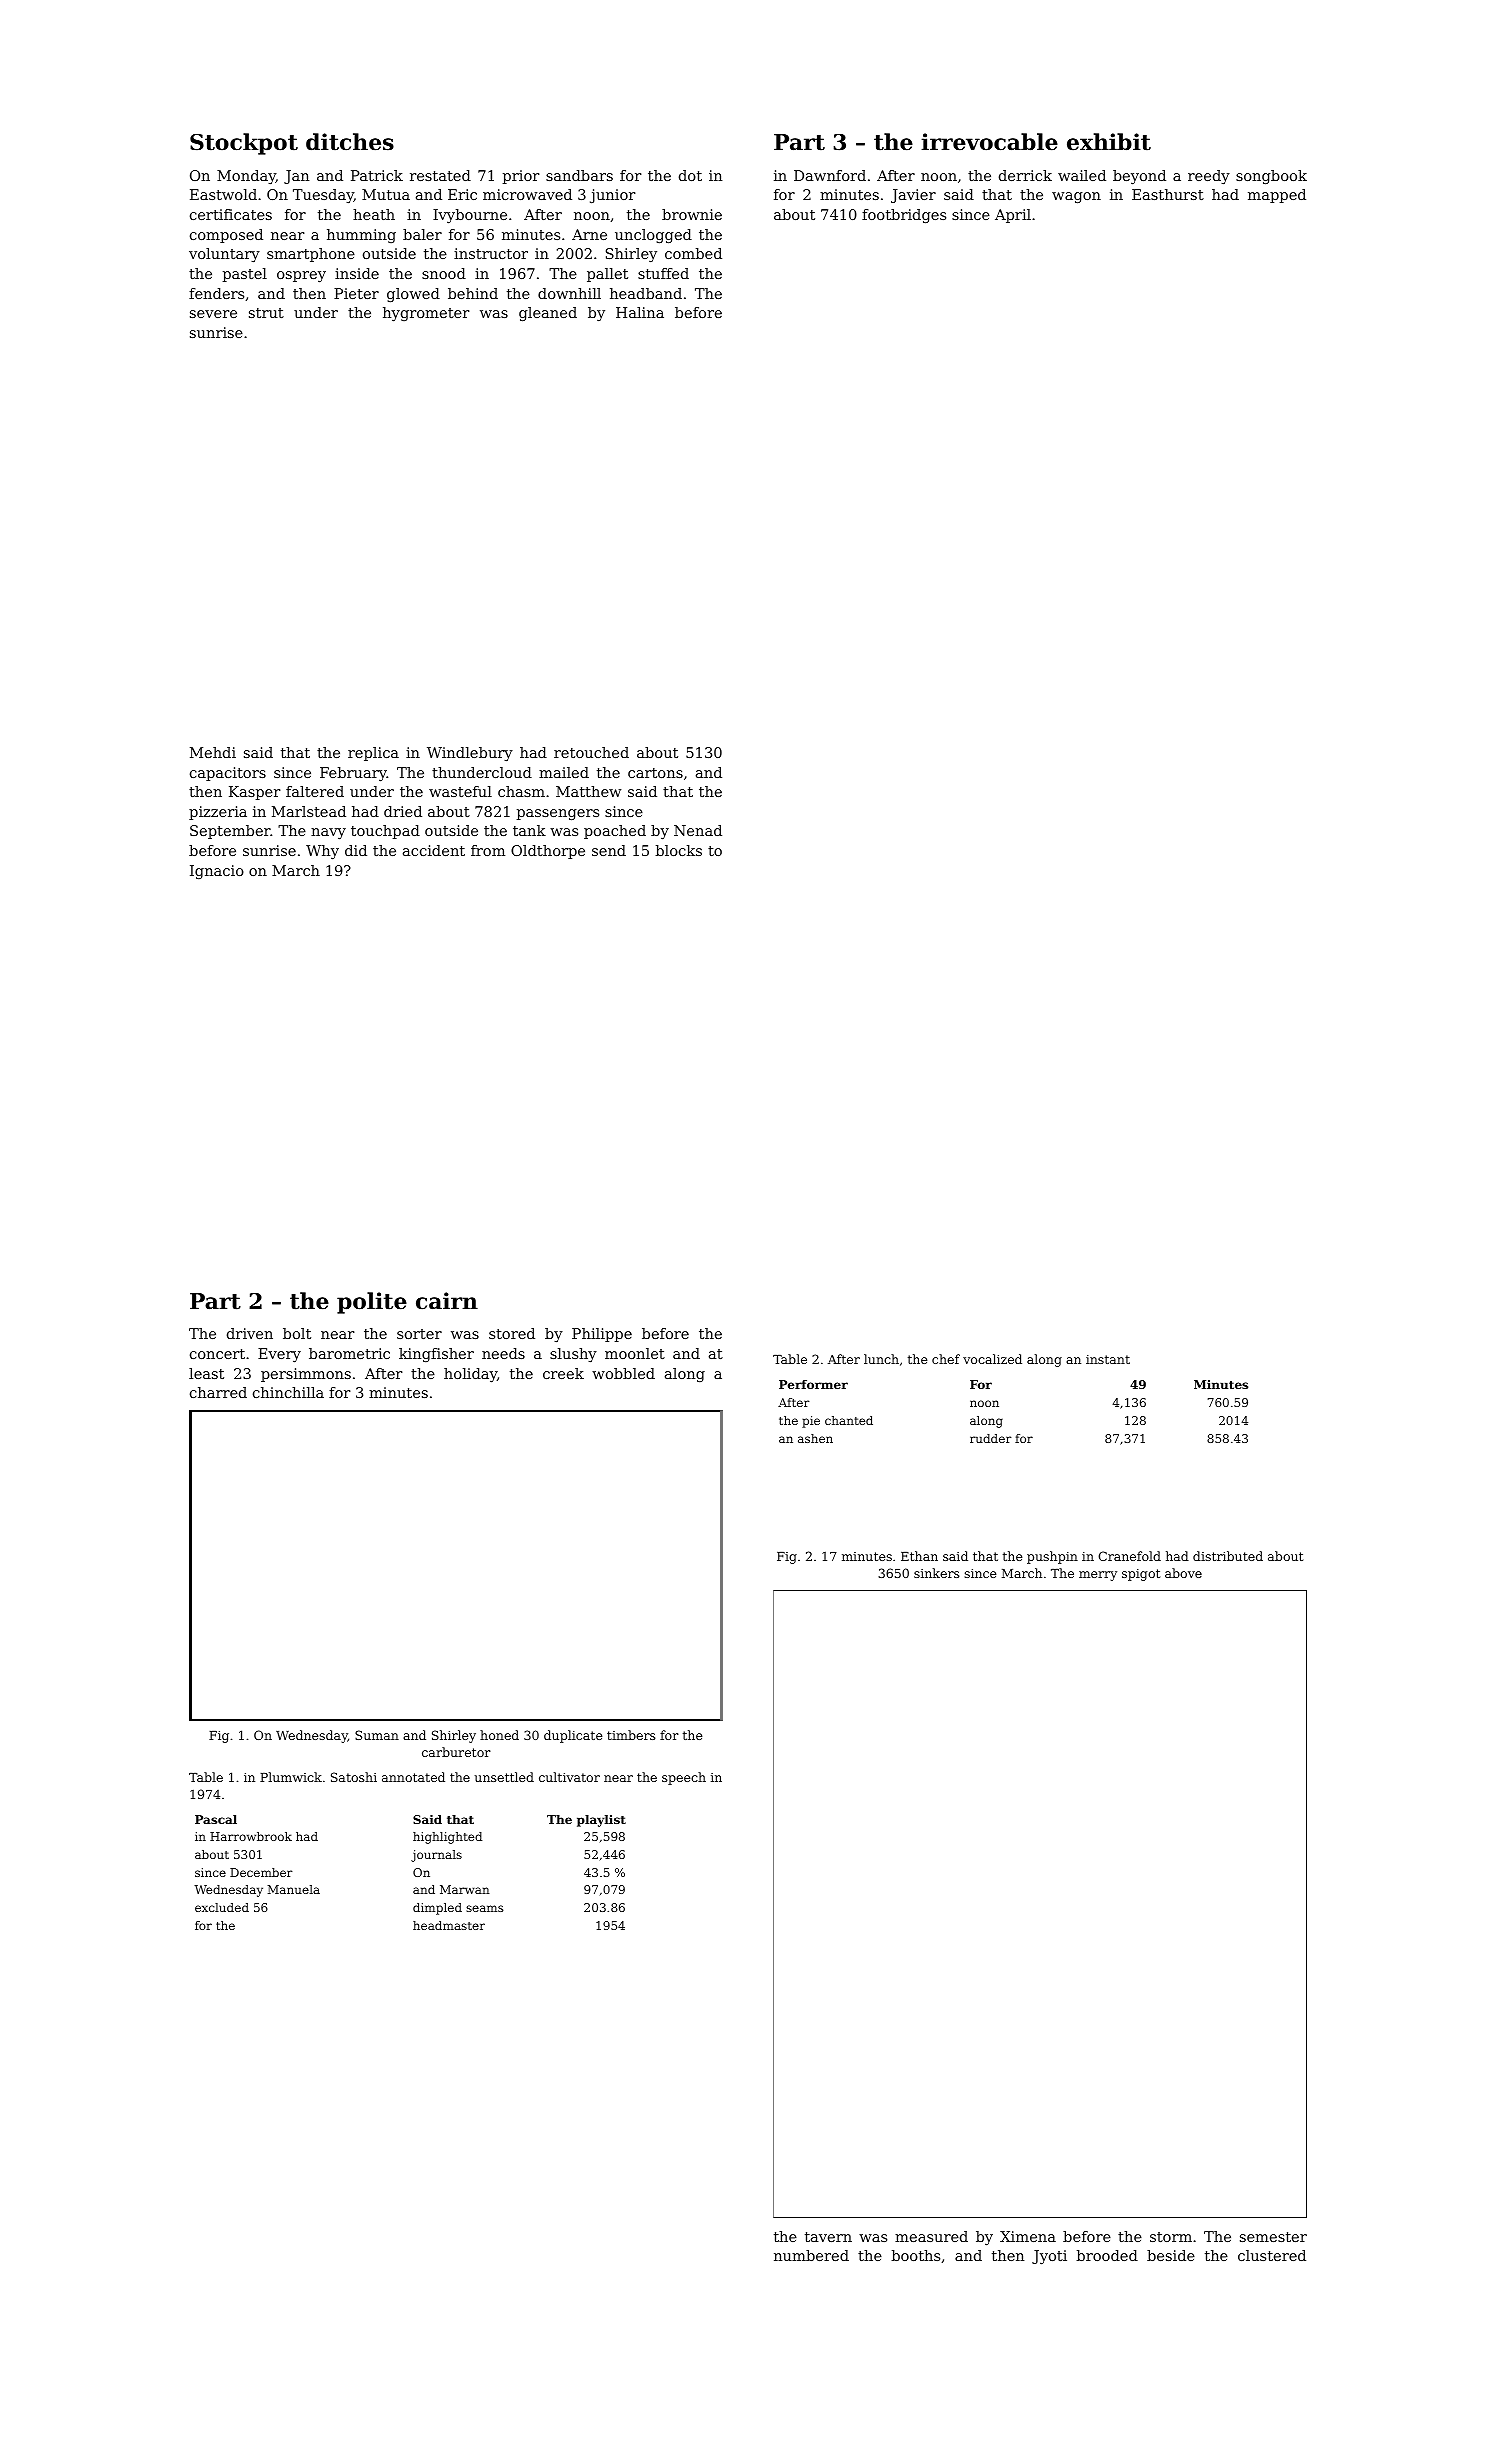 The height and width of the screenshot is (2464, 1496). Describe the element at coordinates (1209, 177) in the screenshot. I see `reedy` at that location.
